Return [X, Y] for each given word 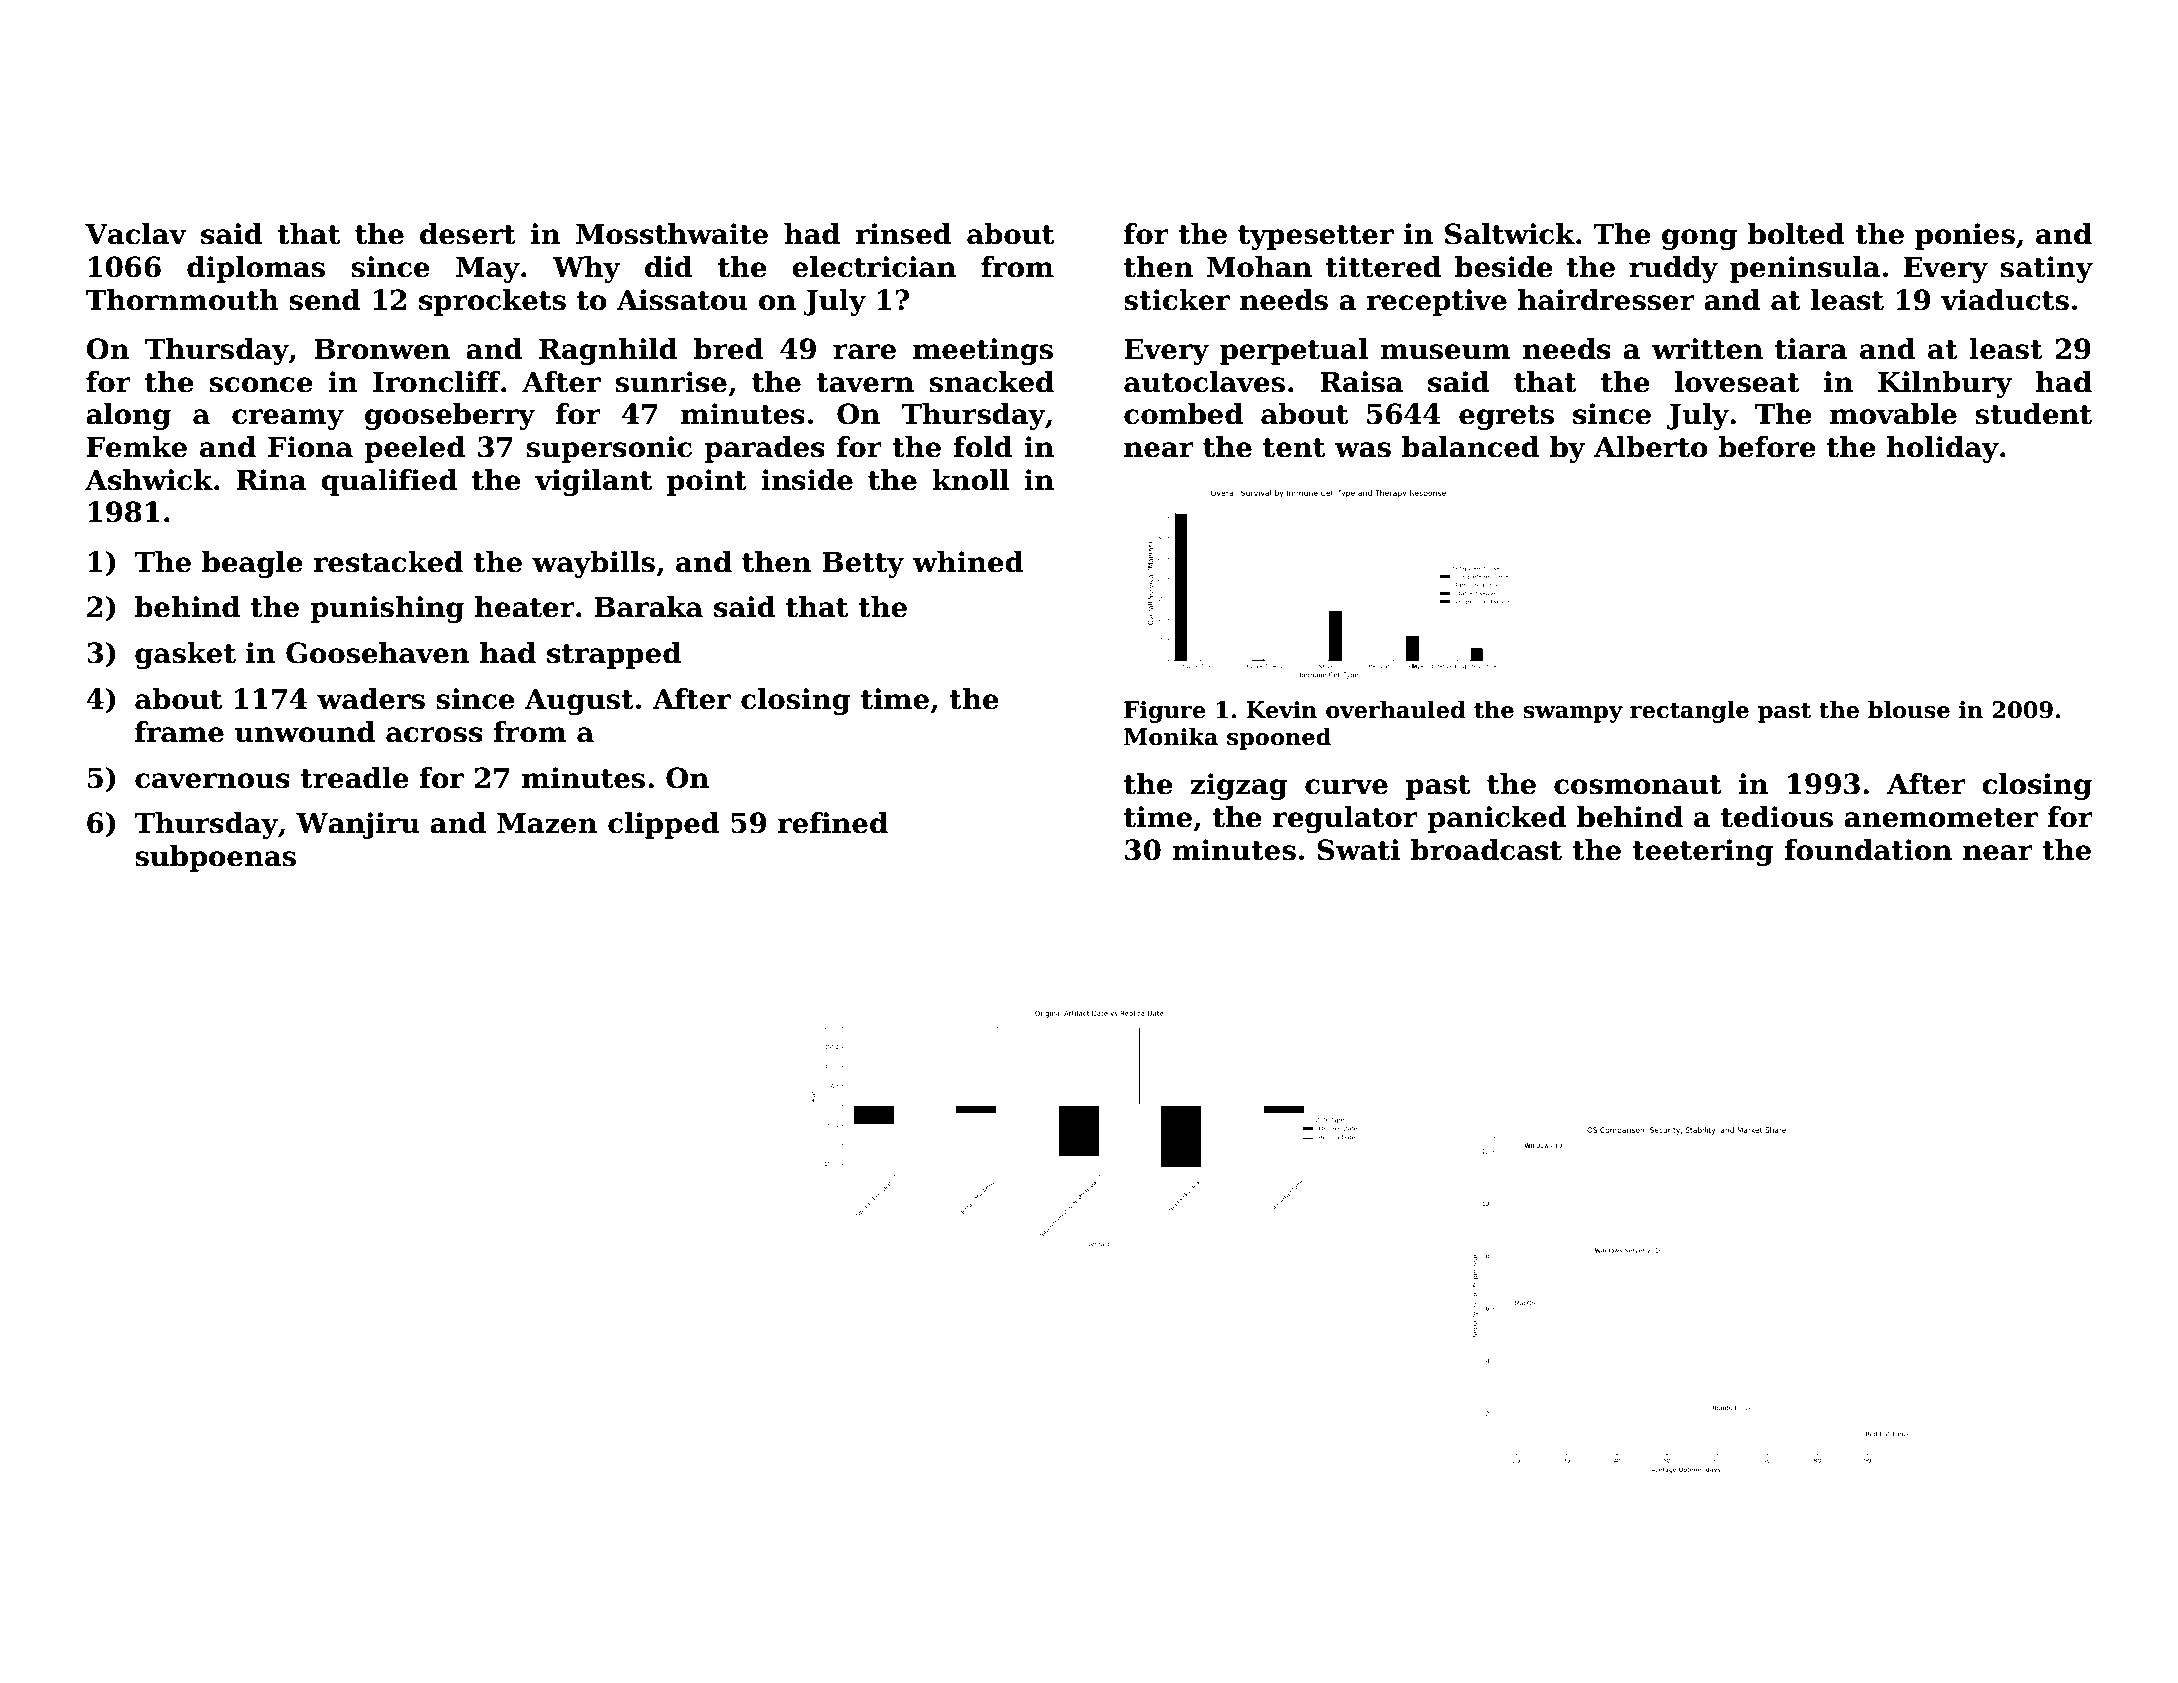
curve [1346, 787]
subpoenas [215, 858]
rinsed [903, 234]
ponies [1965, 236]
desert [468, 234]
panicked [1497, 819]
